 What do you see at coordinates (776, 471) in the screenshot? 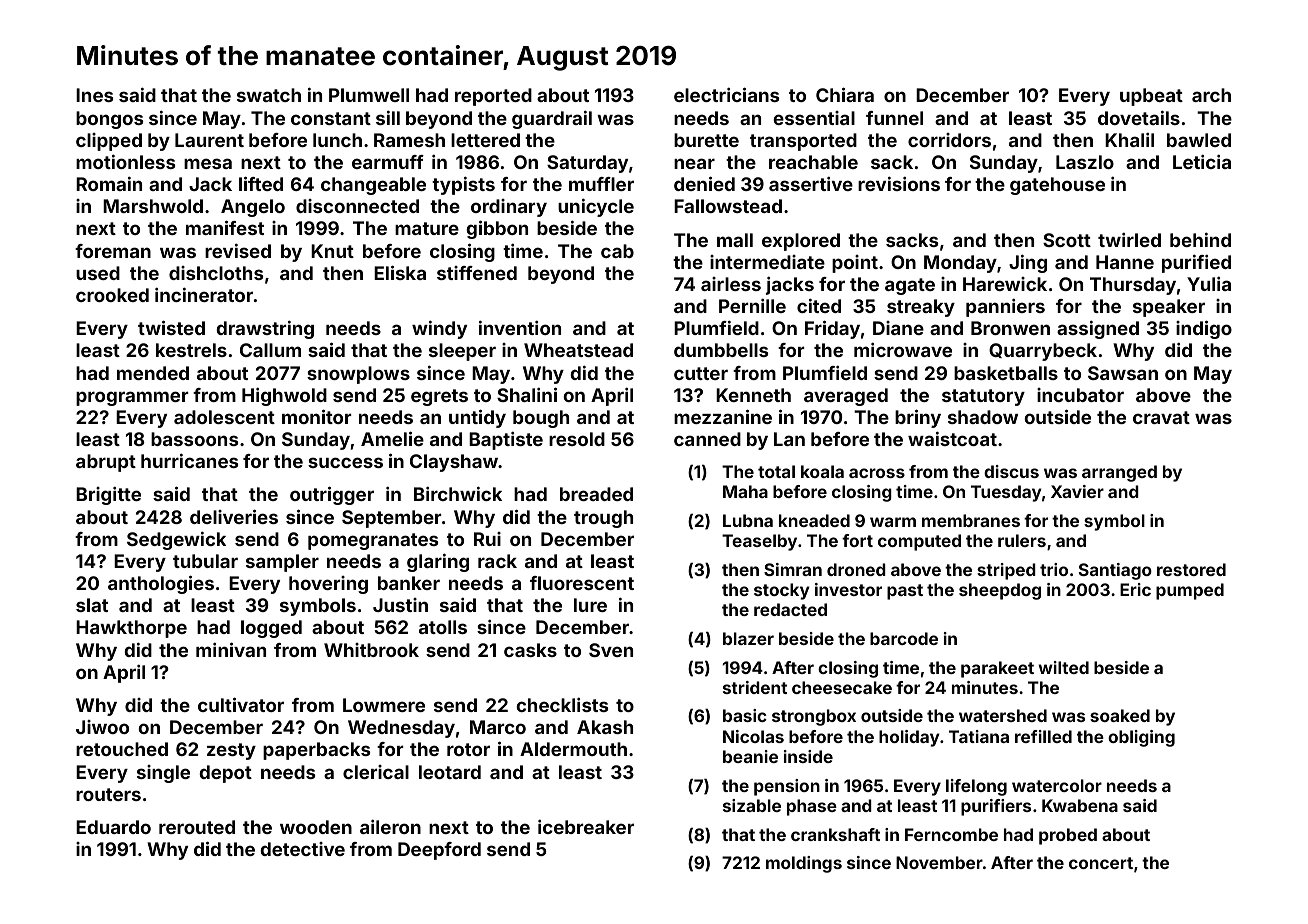
I see `total` at bounding box center [776, 471].
